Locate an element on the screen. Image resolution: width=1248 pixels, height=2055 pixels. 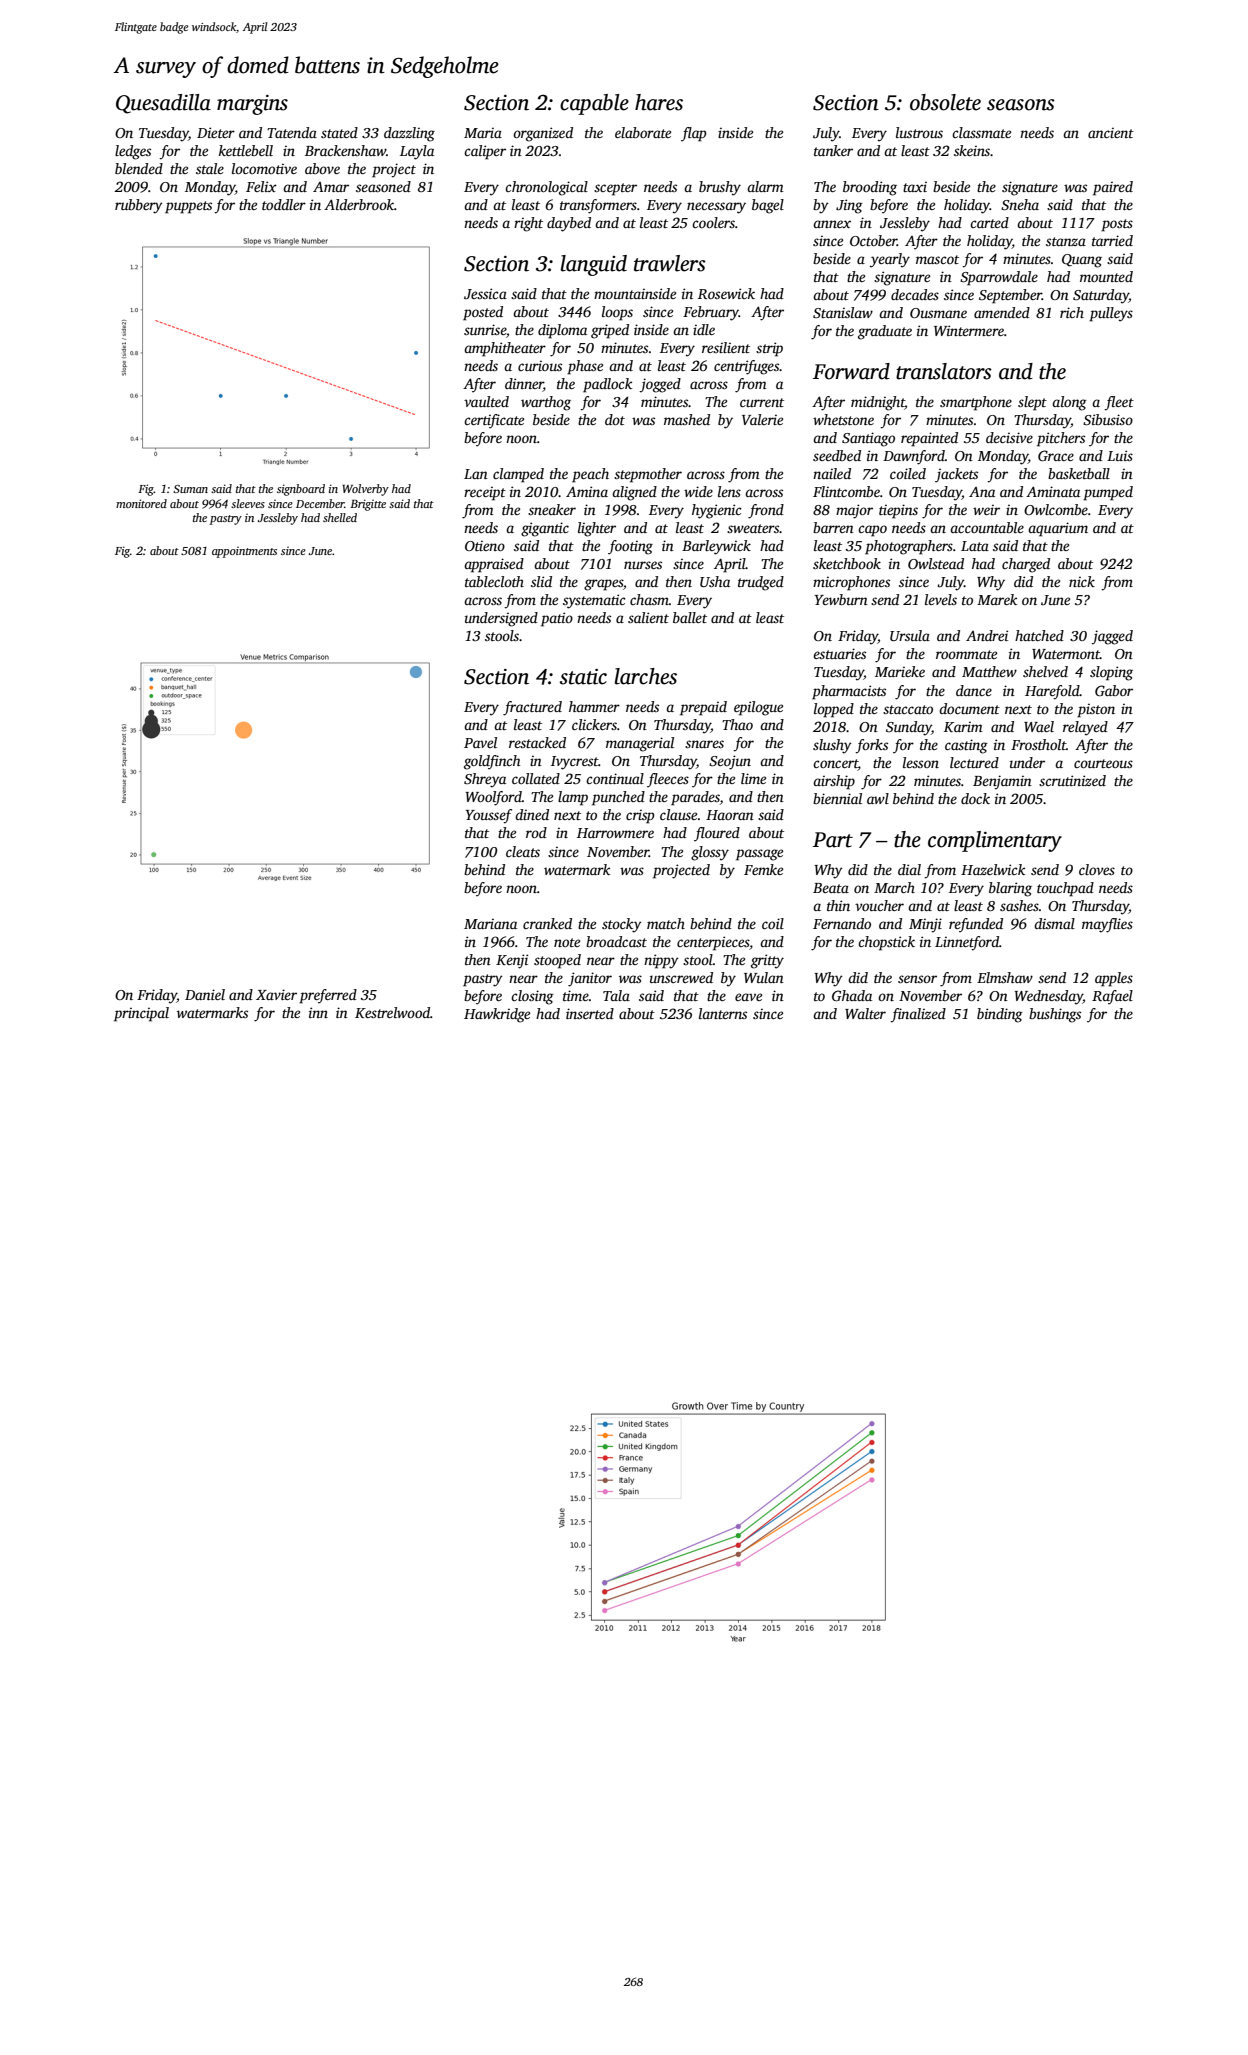
principal is located at coordinates (141, 1014).
